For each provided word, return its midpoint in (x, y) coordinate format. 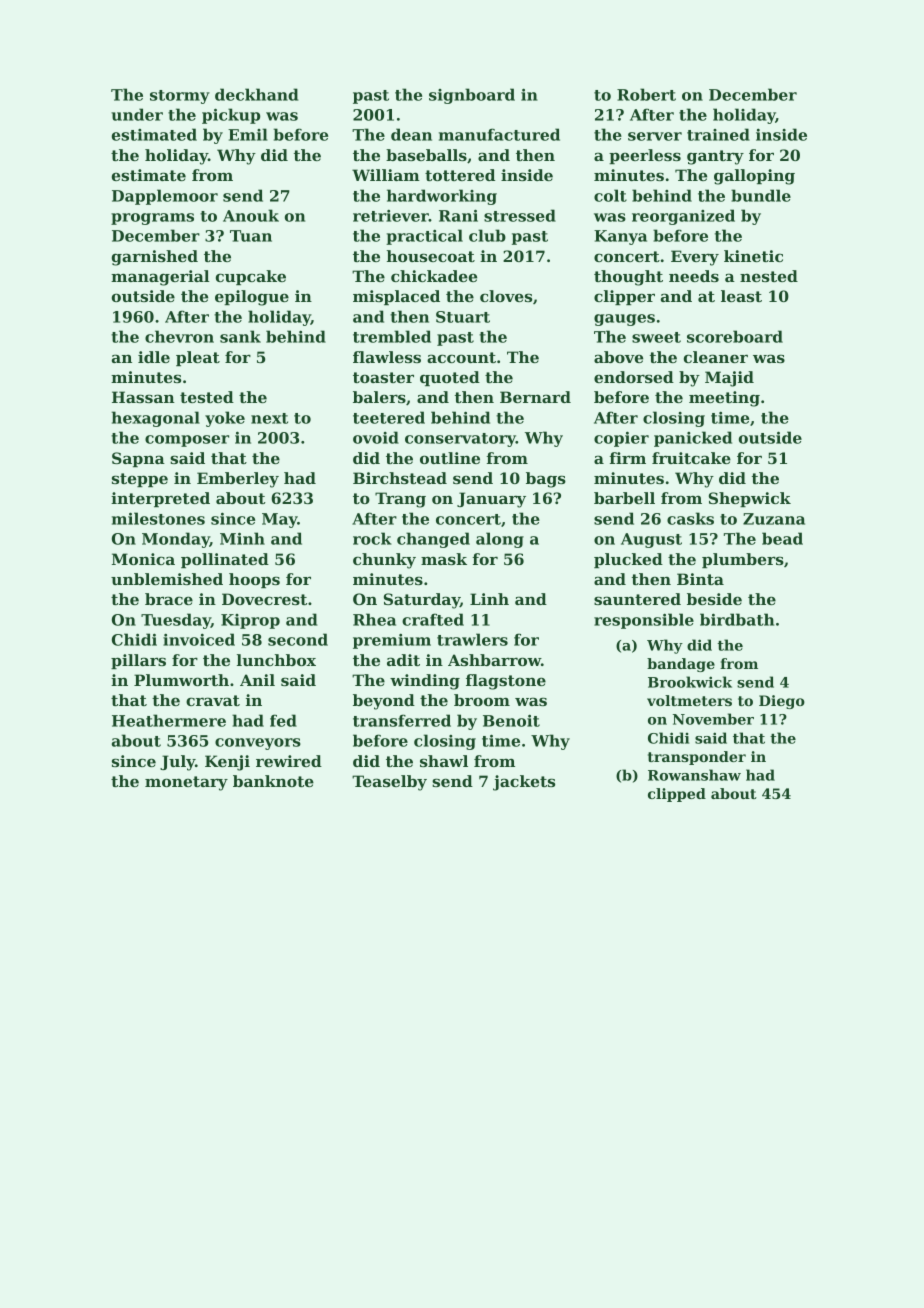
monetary (186, 783)
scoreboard (735, 336)
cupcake (251, 277)
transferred (402, 720)
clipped (677, 795)
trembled (392, 336)
